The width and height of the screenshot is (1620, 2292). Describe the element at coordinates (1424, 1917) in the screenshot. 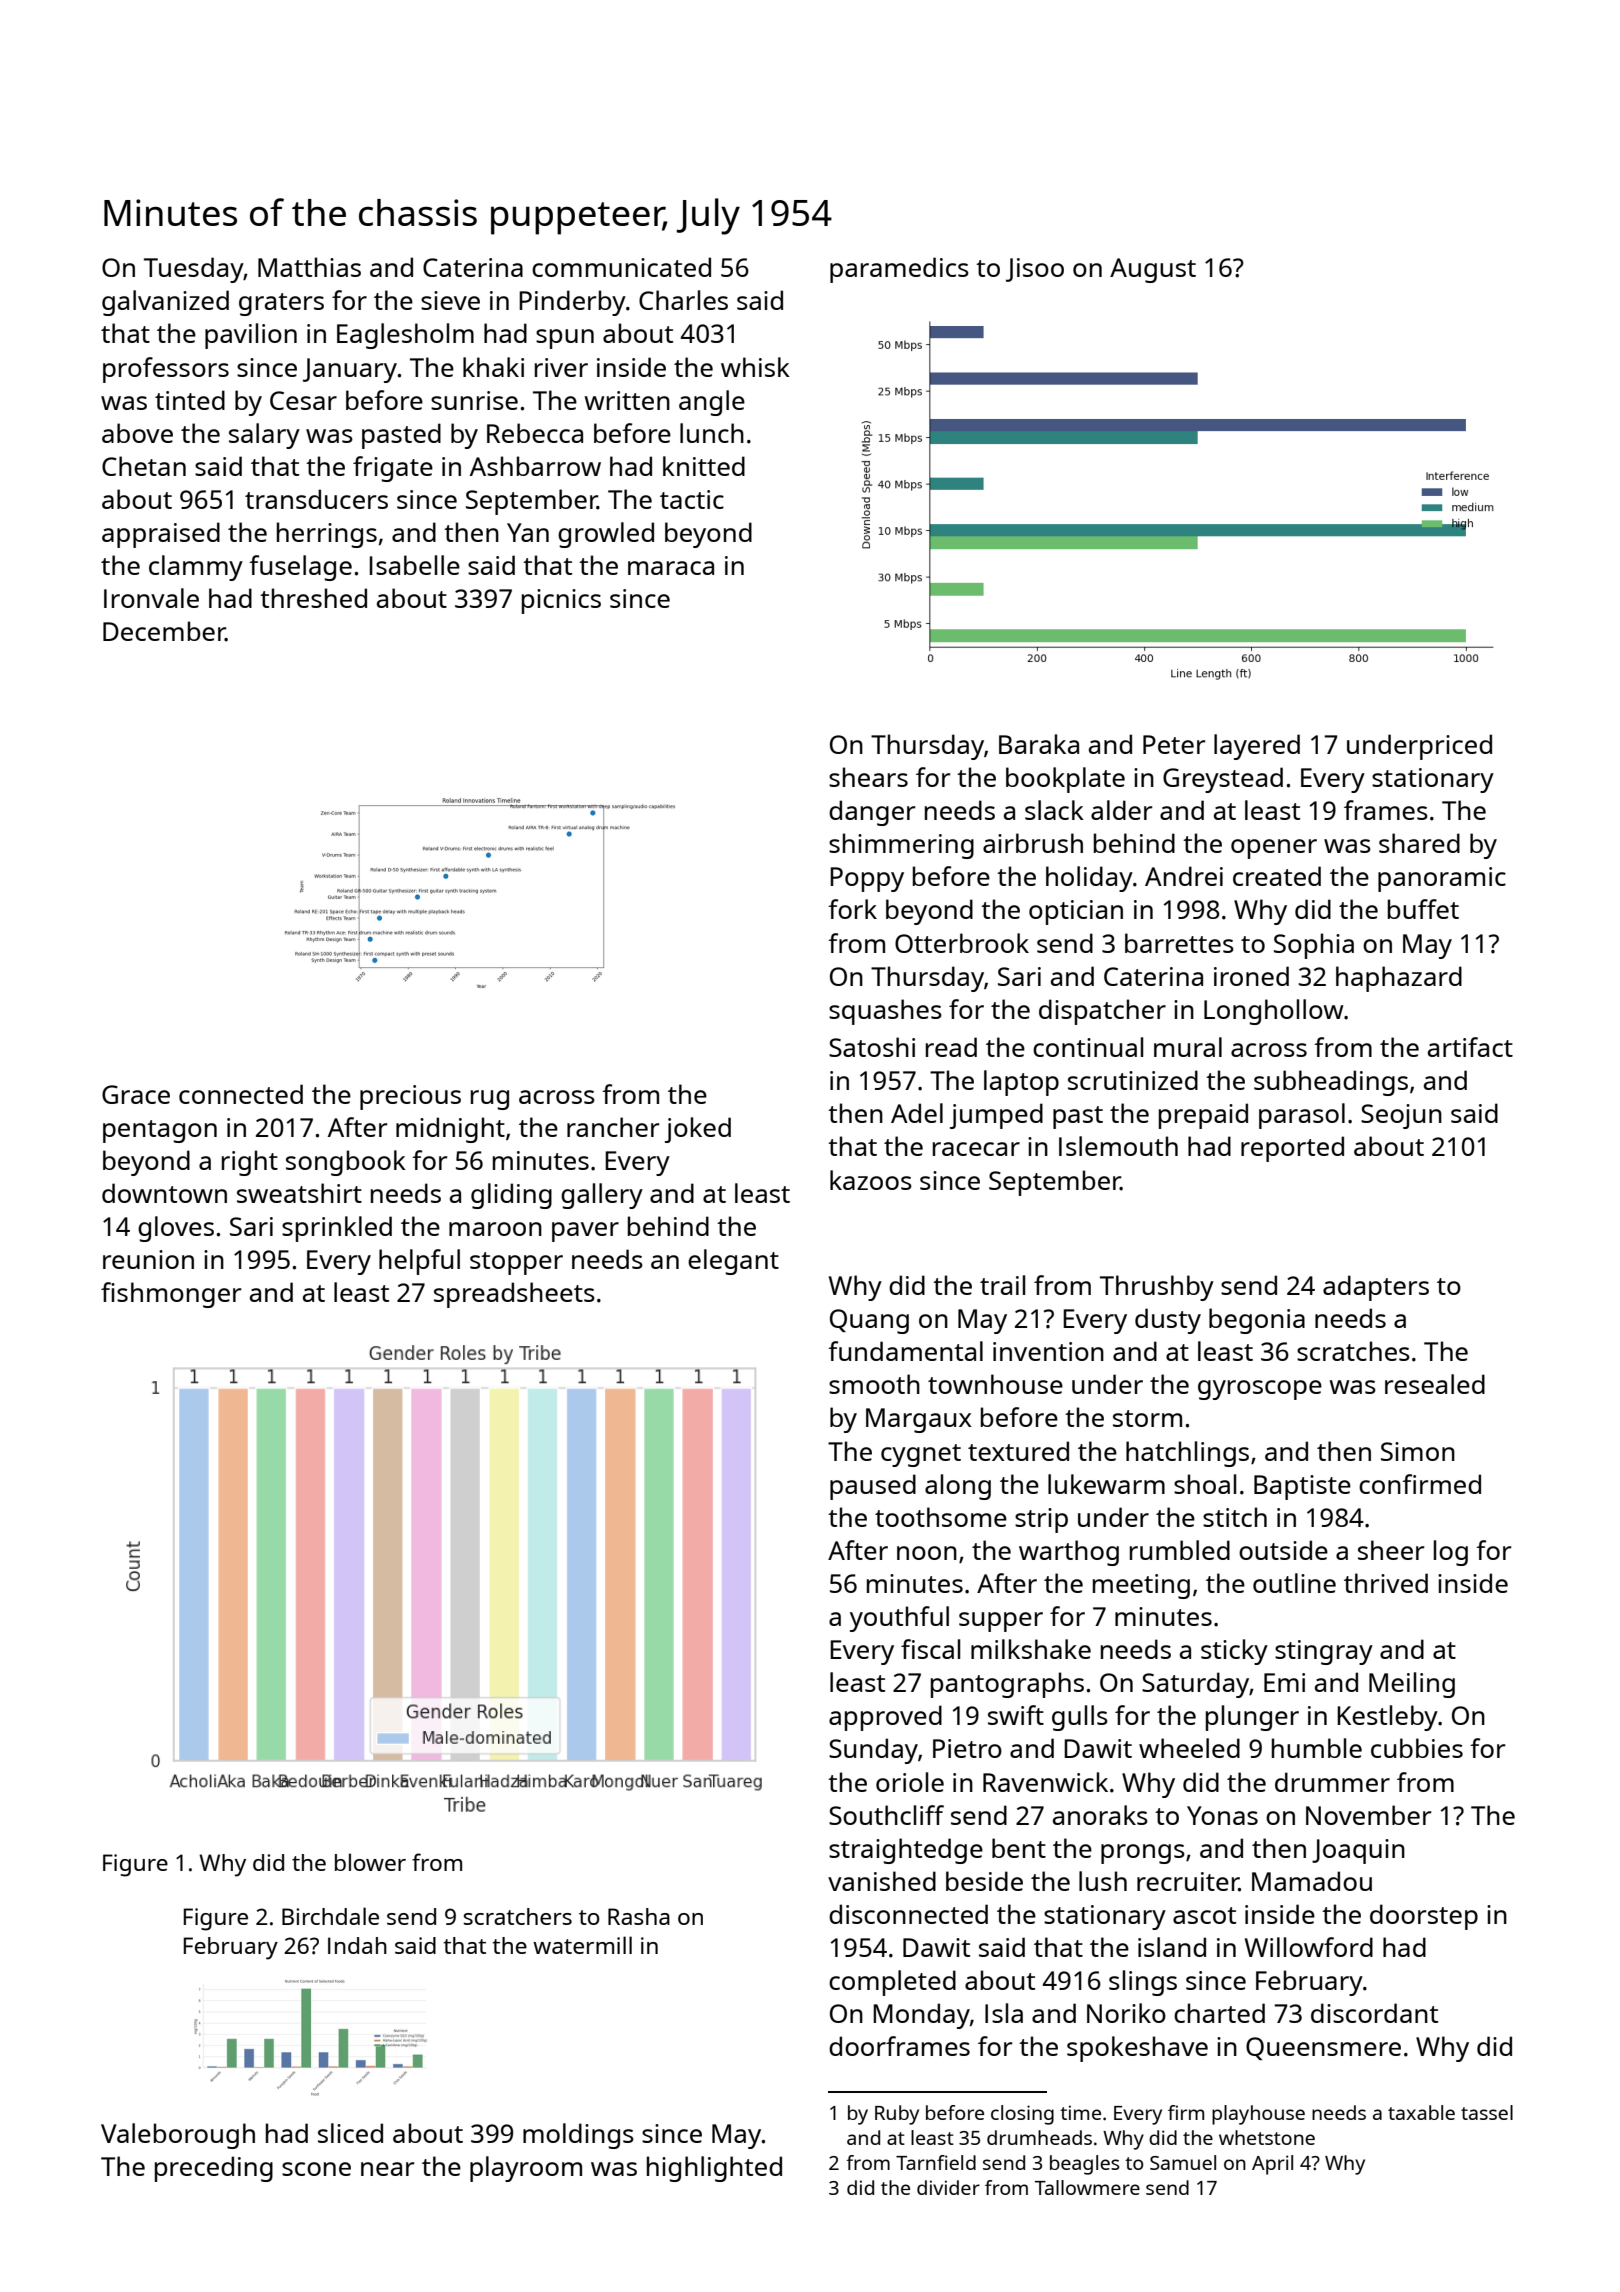

I see `doorstep` at that location.
